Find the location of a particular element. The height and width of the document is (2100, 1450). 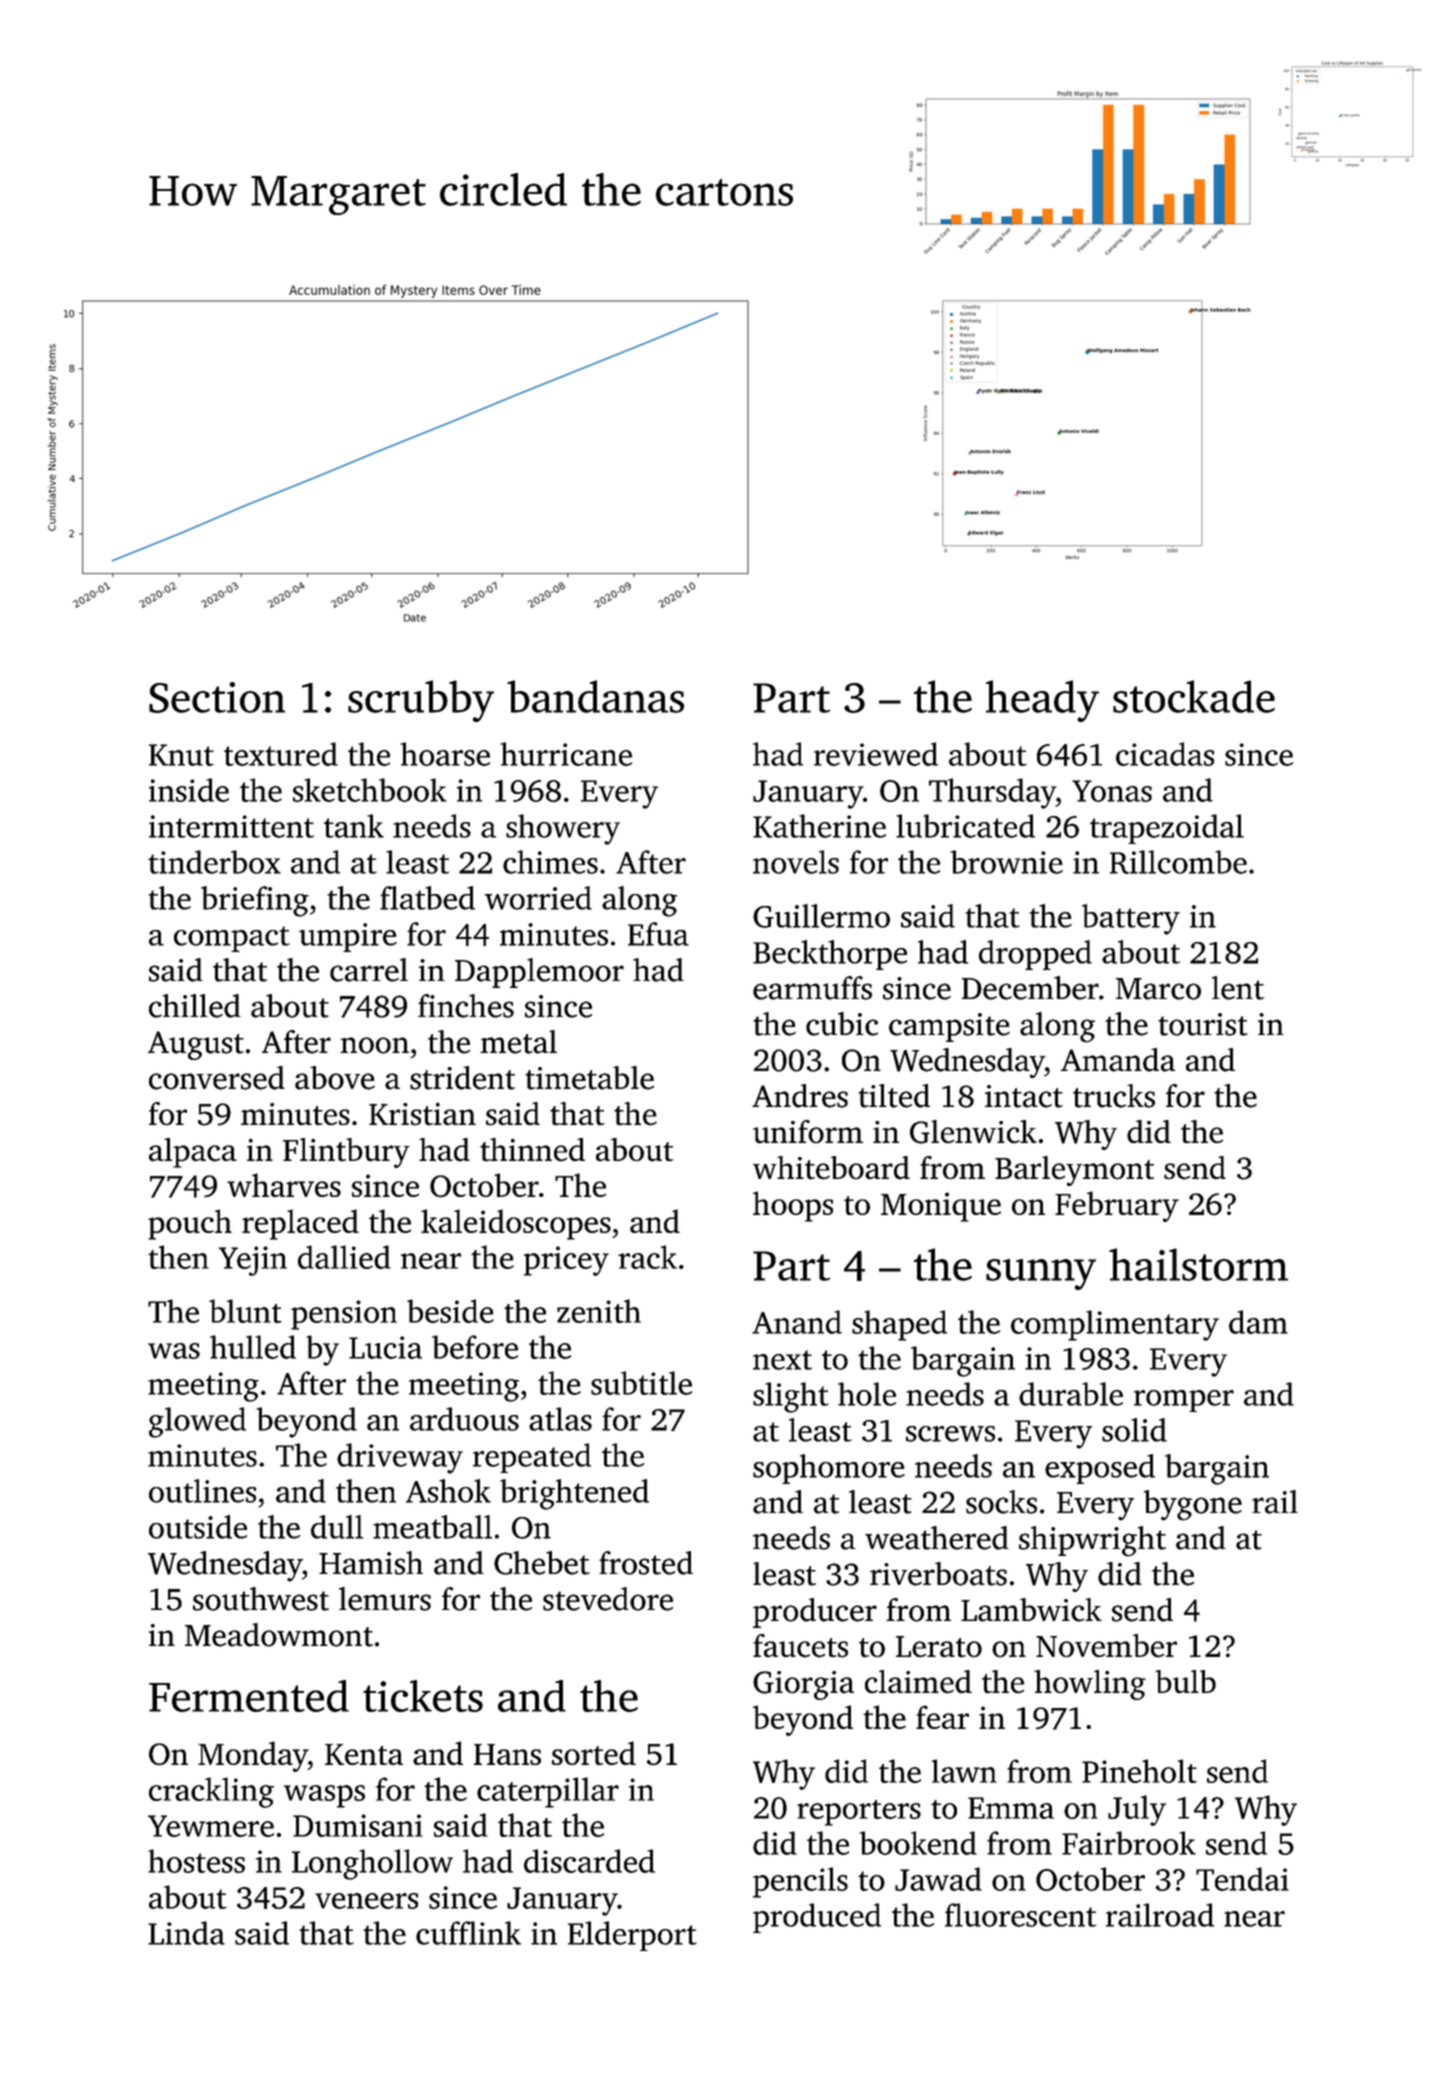

scrubby is located at coordinates (421, 701).
